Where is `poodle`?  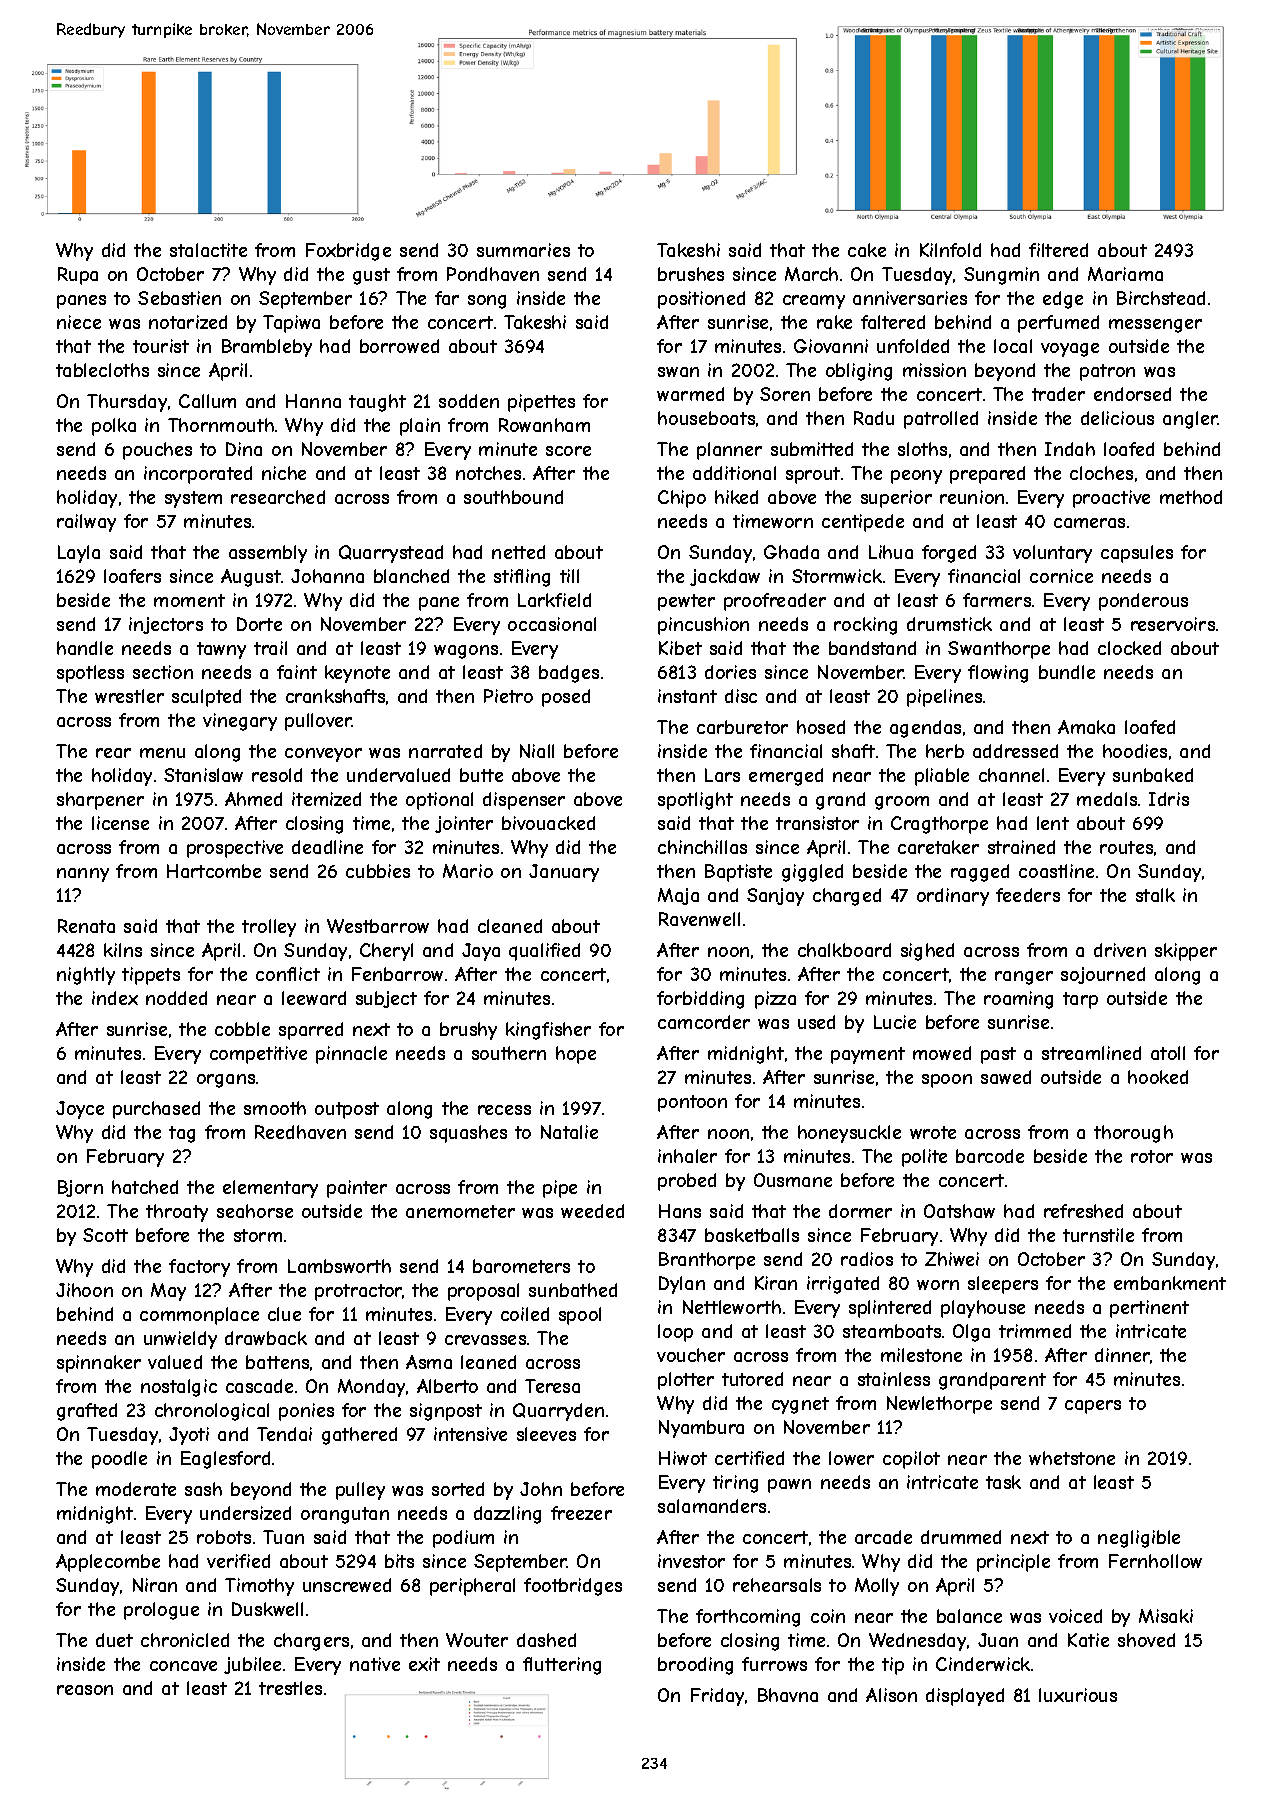
poodle is located at coordinates (119, 1460).
